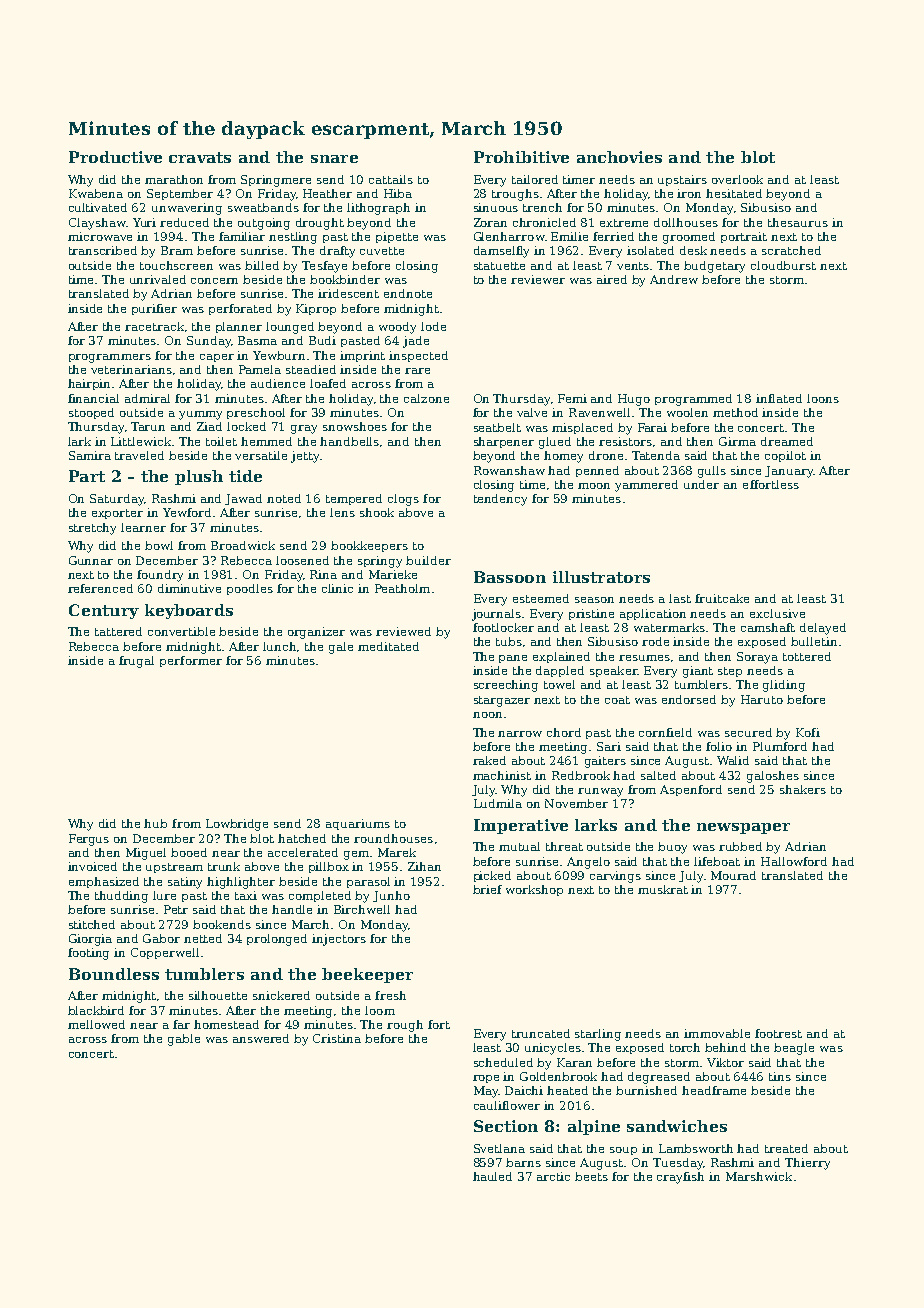 This screenshot has width=924, height=1308. Describe the element at coordinates (261, 1038) in the screenshot. I see `answered` at that location.
